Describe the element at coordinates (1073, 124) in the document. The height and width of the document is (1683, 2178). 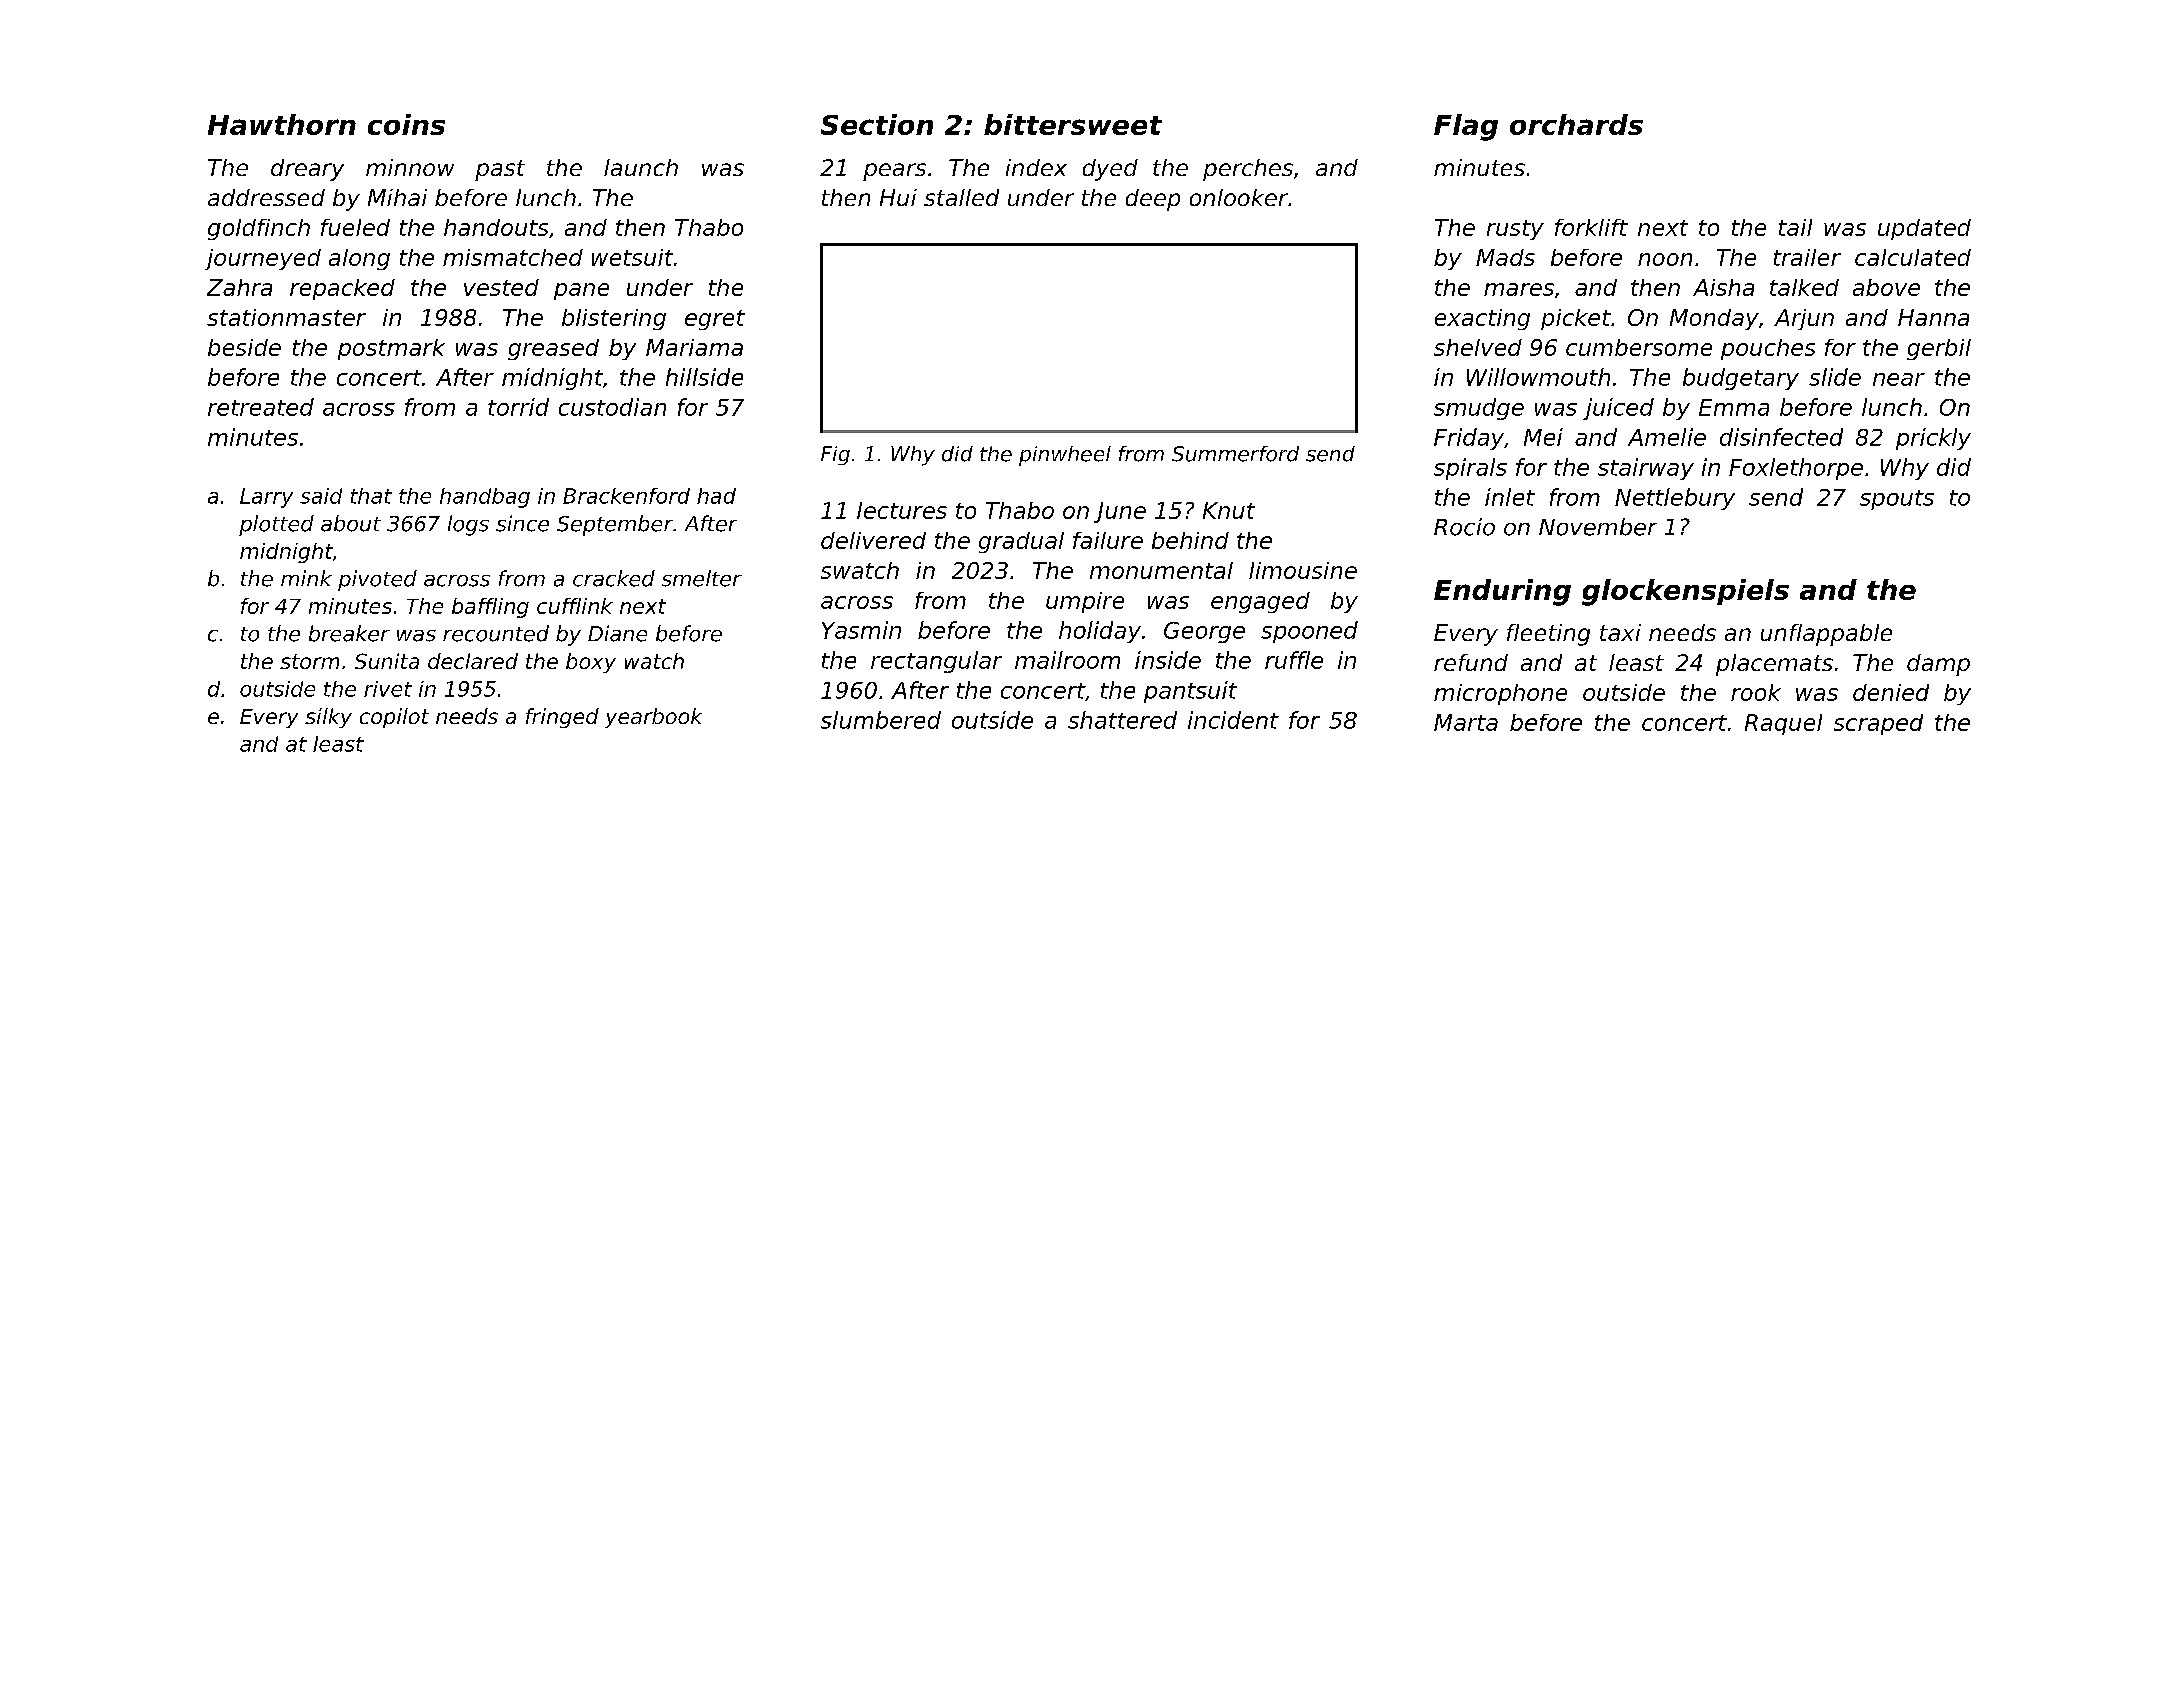
I see `bittersweet` at that location.
